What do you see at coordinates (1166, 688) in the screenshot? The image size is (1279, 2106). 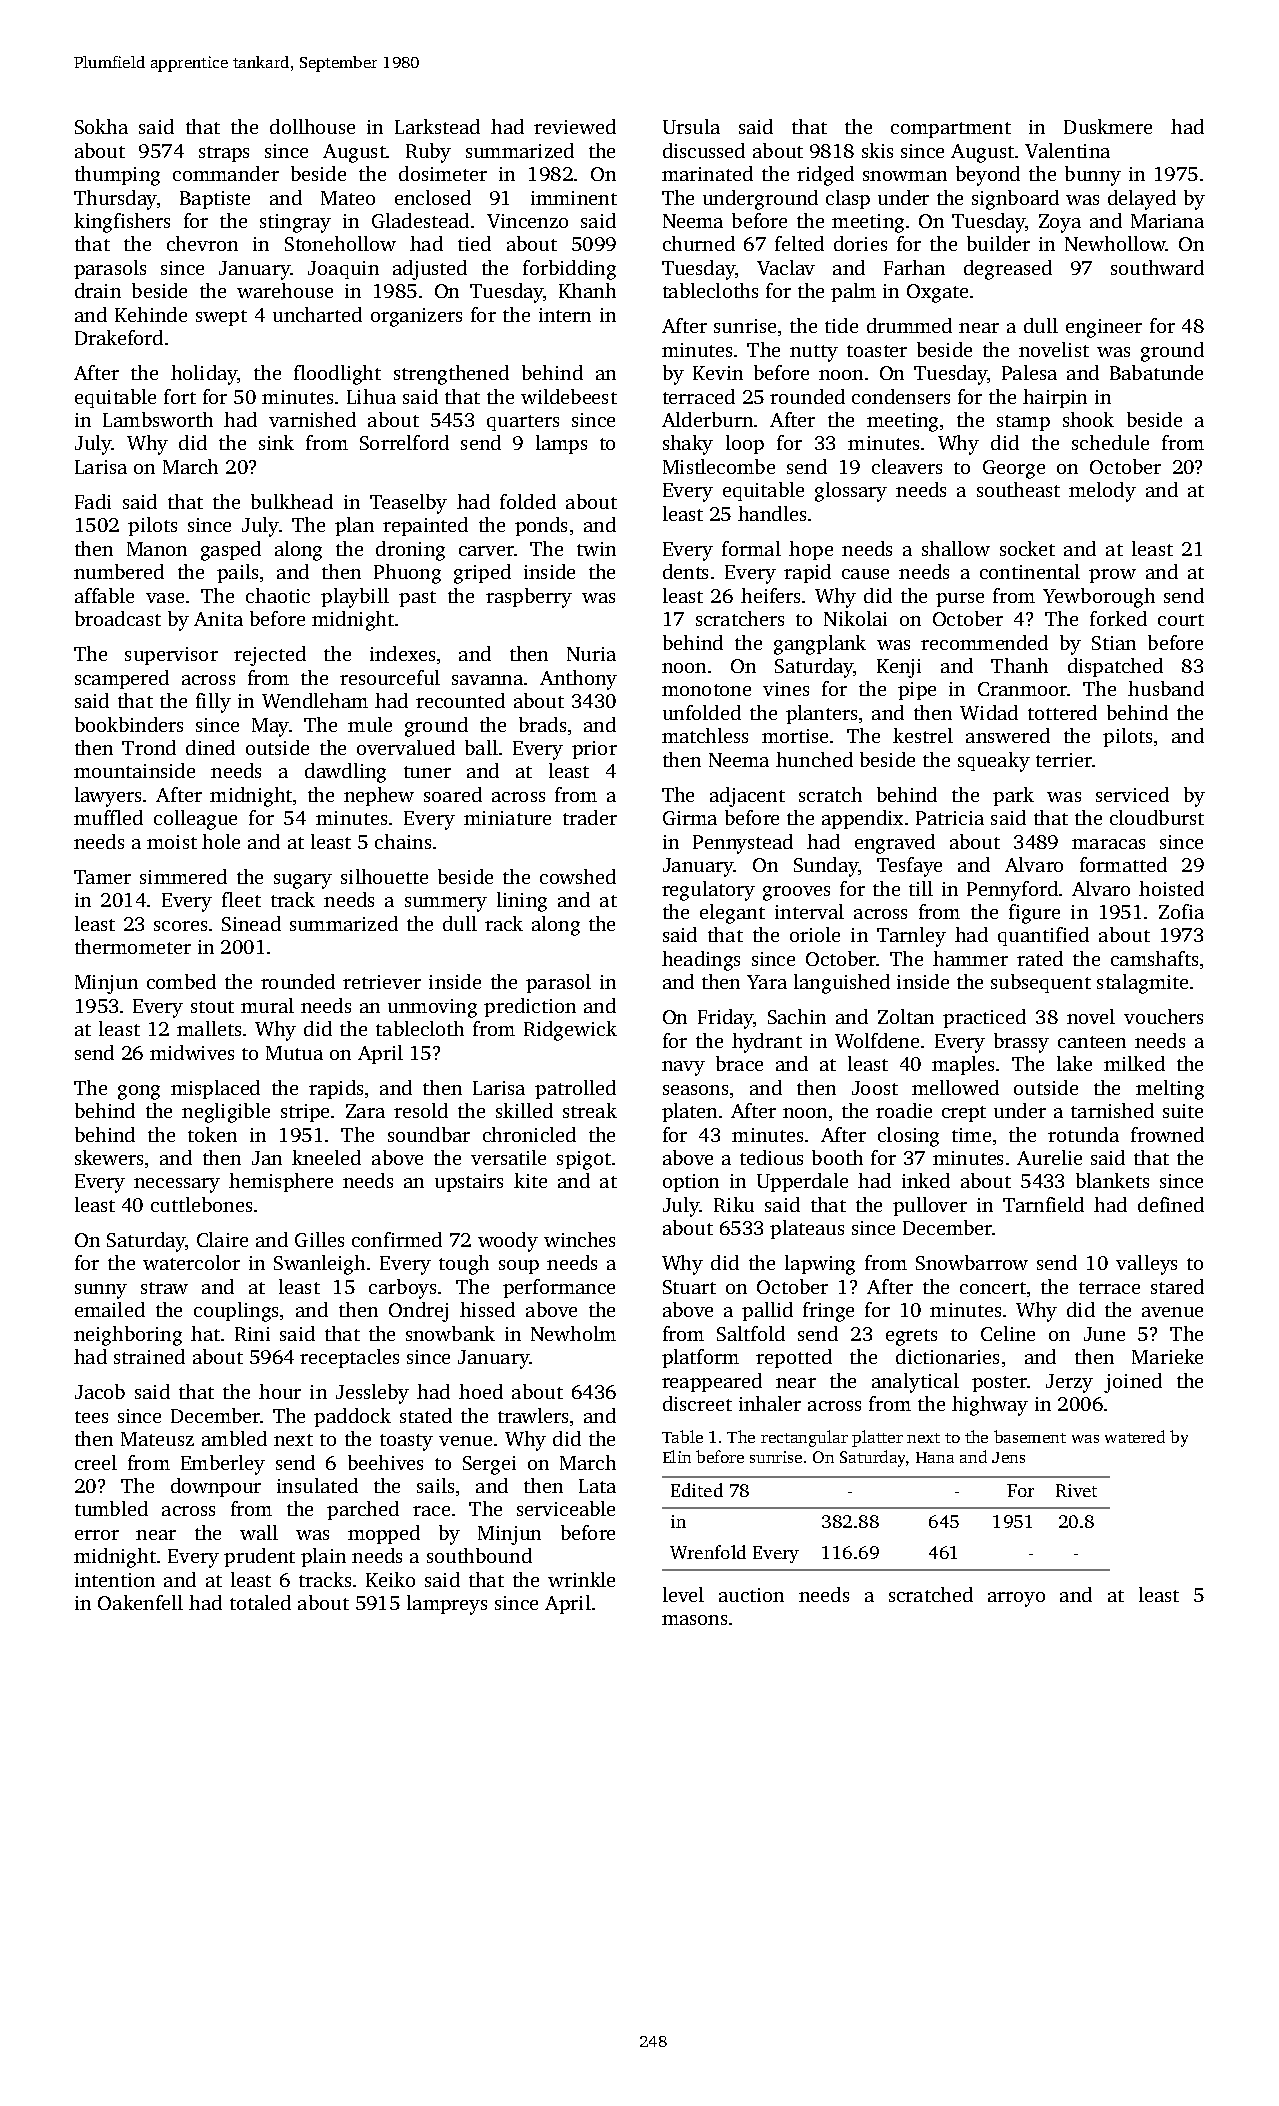 I see `husband` at bounding box center [1166, 688].
